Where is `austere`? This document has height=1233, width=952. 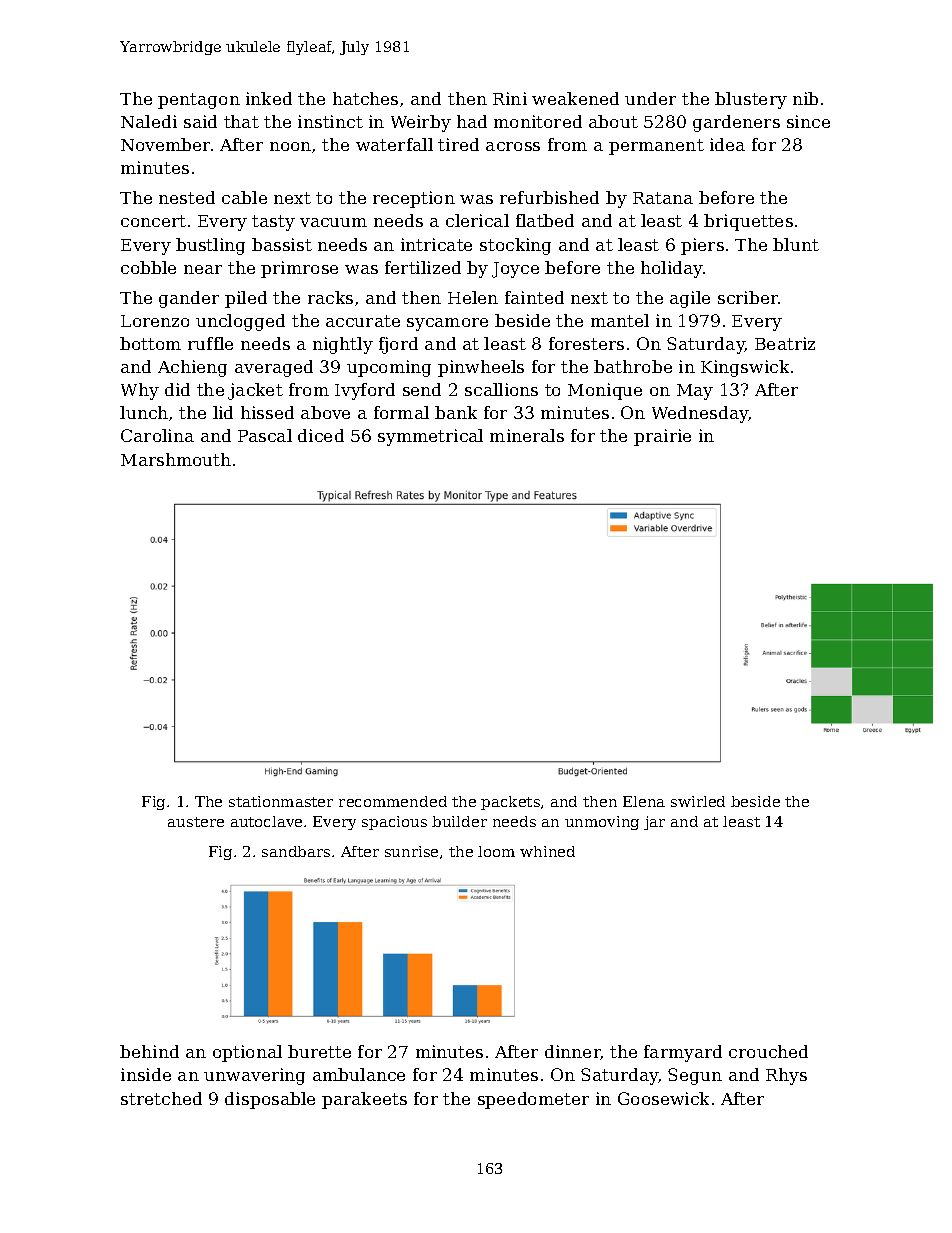
austere is located at coordinates (196, 822).
